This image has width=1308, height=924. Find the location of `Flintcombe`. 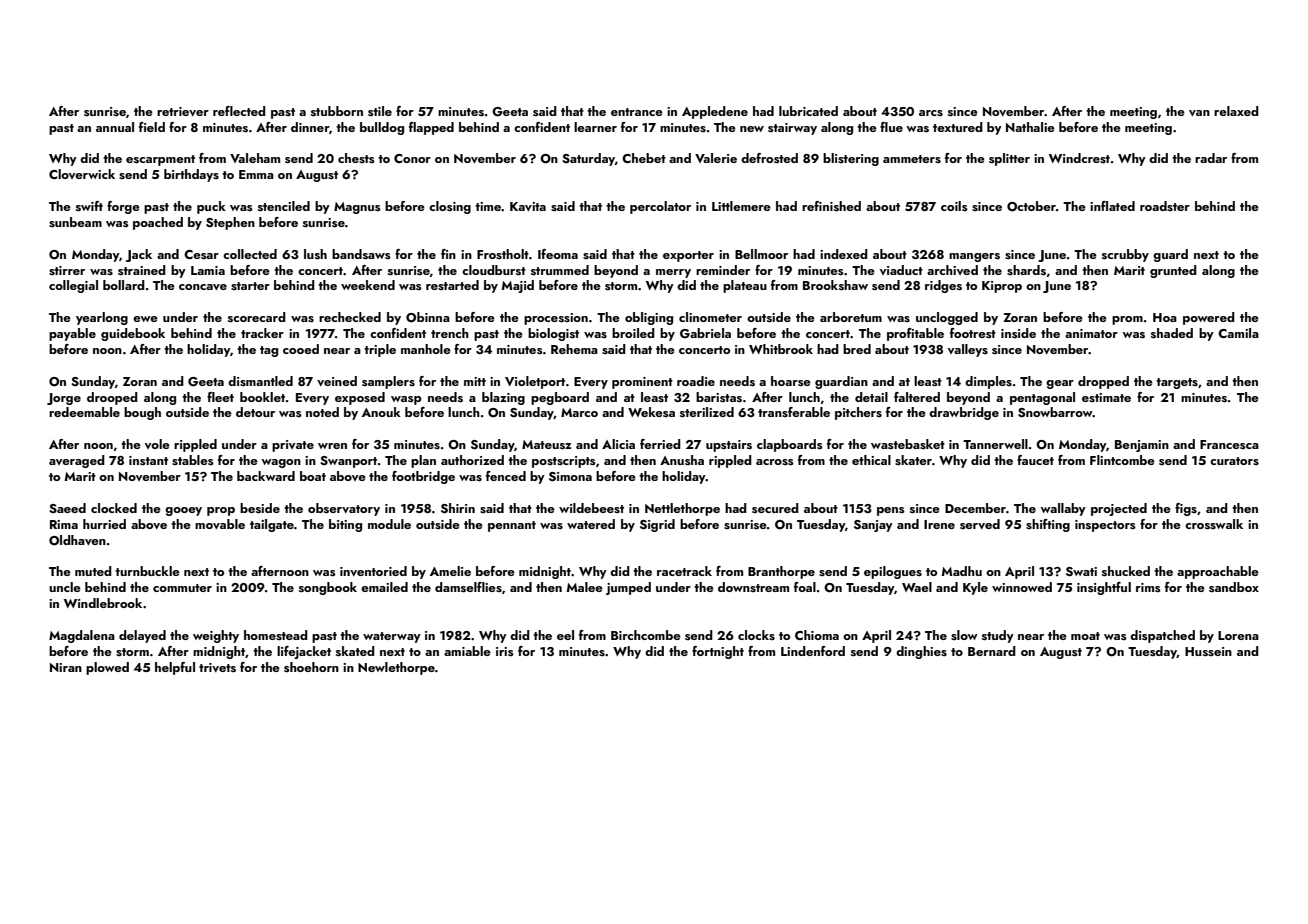

Flintcombe is located at coordinates (1122, 460).
